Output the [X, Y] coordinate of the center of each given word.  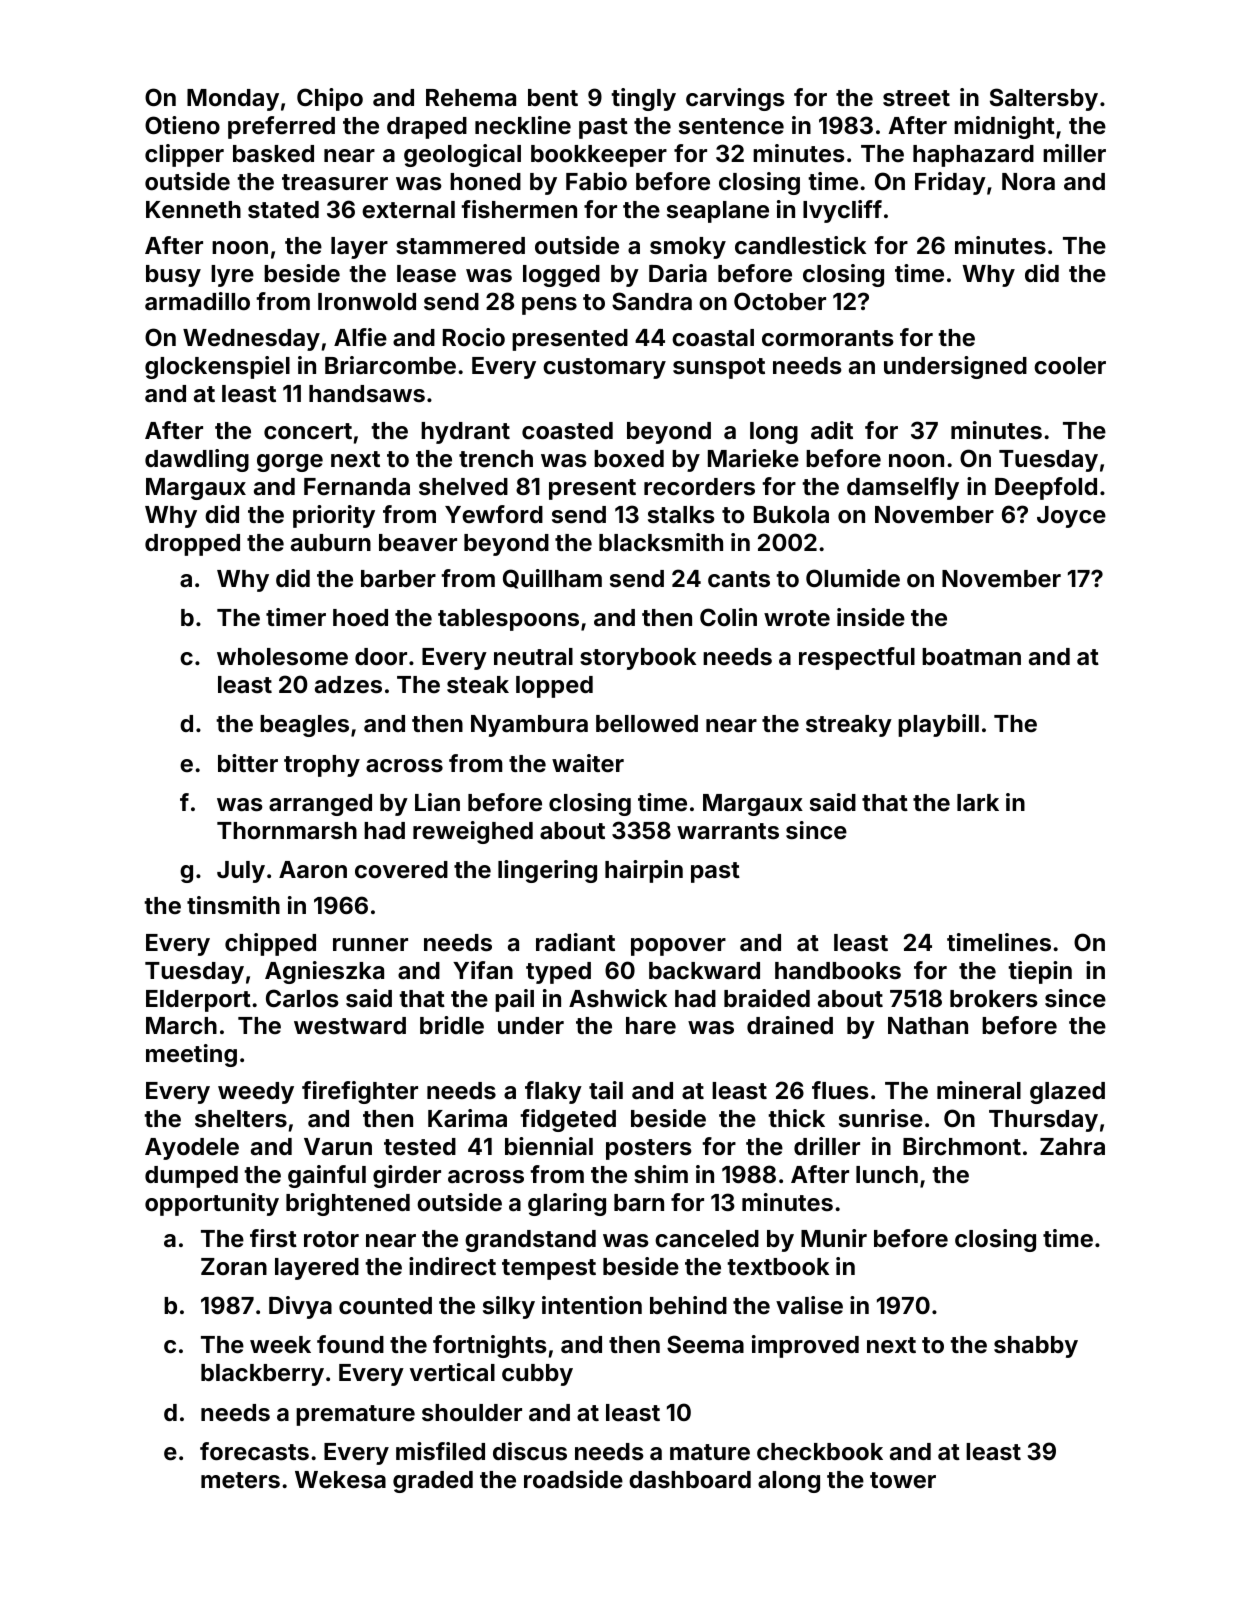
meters [240, 1480]
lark [978, 803]
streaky [849, 726]
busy [173, 276]
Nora [1028, 182]
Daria [678, 273]
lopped [554, 687]
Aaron [313, 870]
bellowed [647, 724]
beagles [304, 726]
